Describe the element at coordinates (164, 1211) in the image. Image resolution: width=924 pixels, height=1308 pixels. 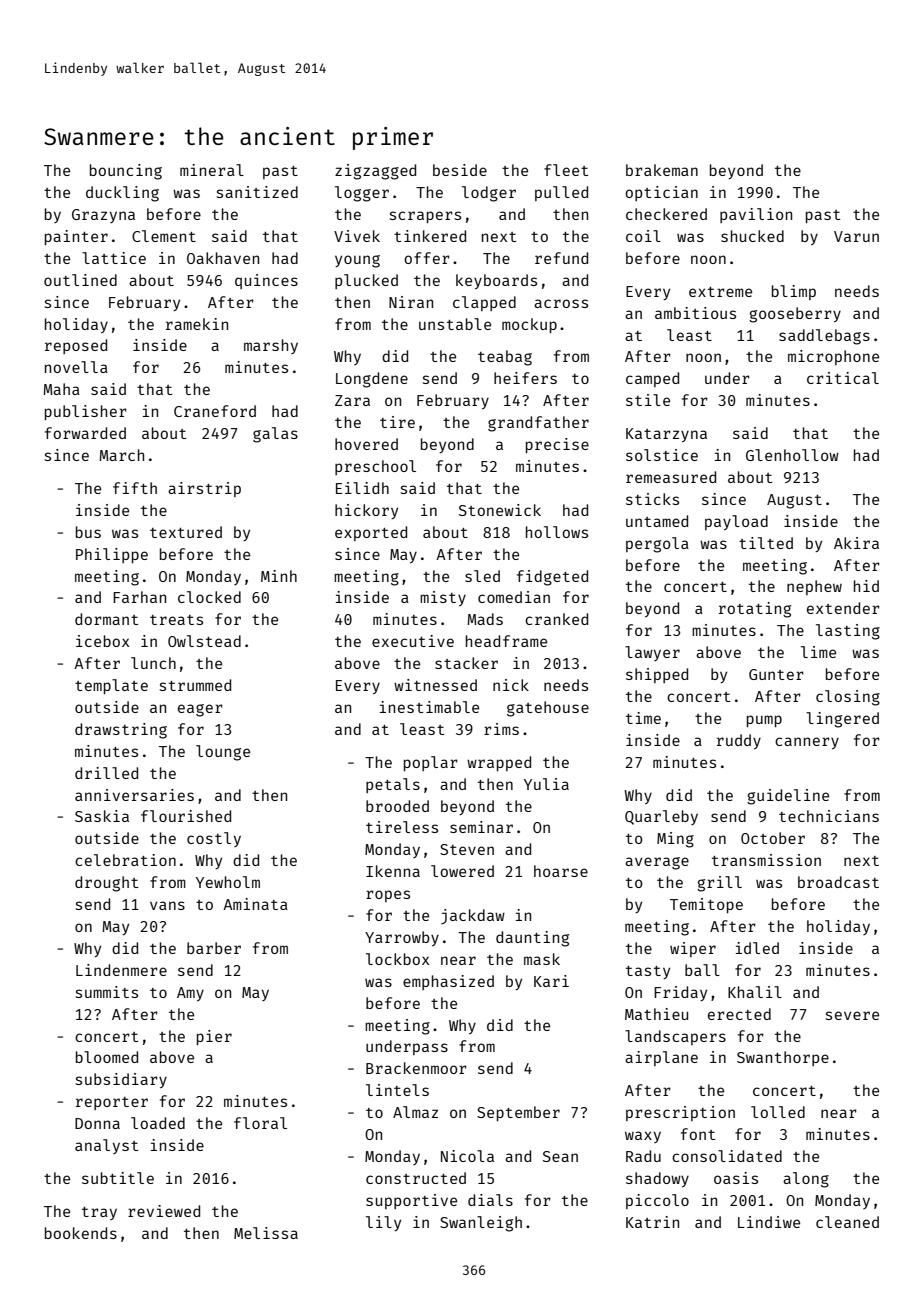
I see `reviewed` at that location.
